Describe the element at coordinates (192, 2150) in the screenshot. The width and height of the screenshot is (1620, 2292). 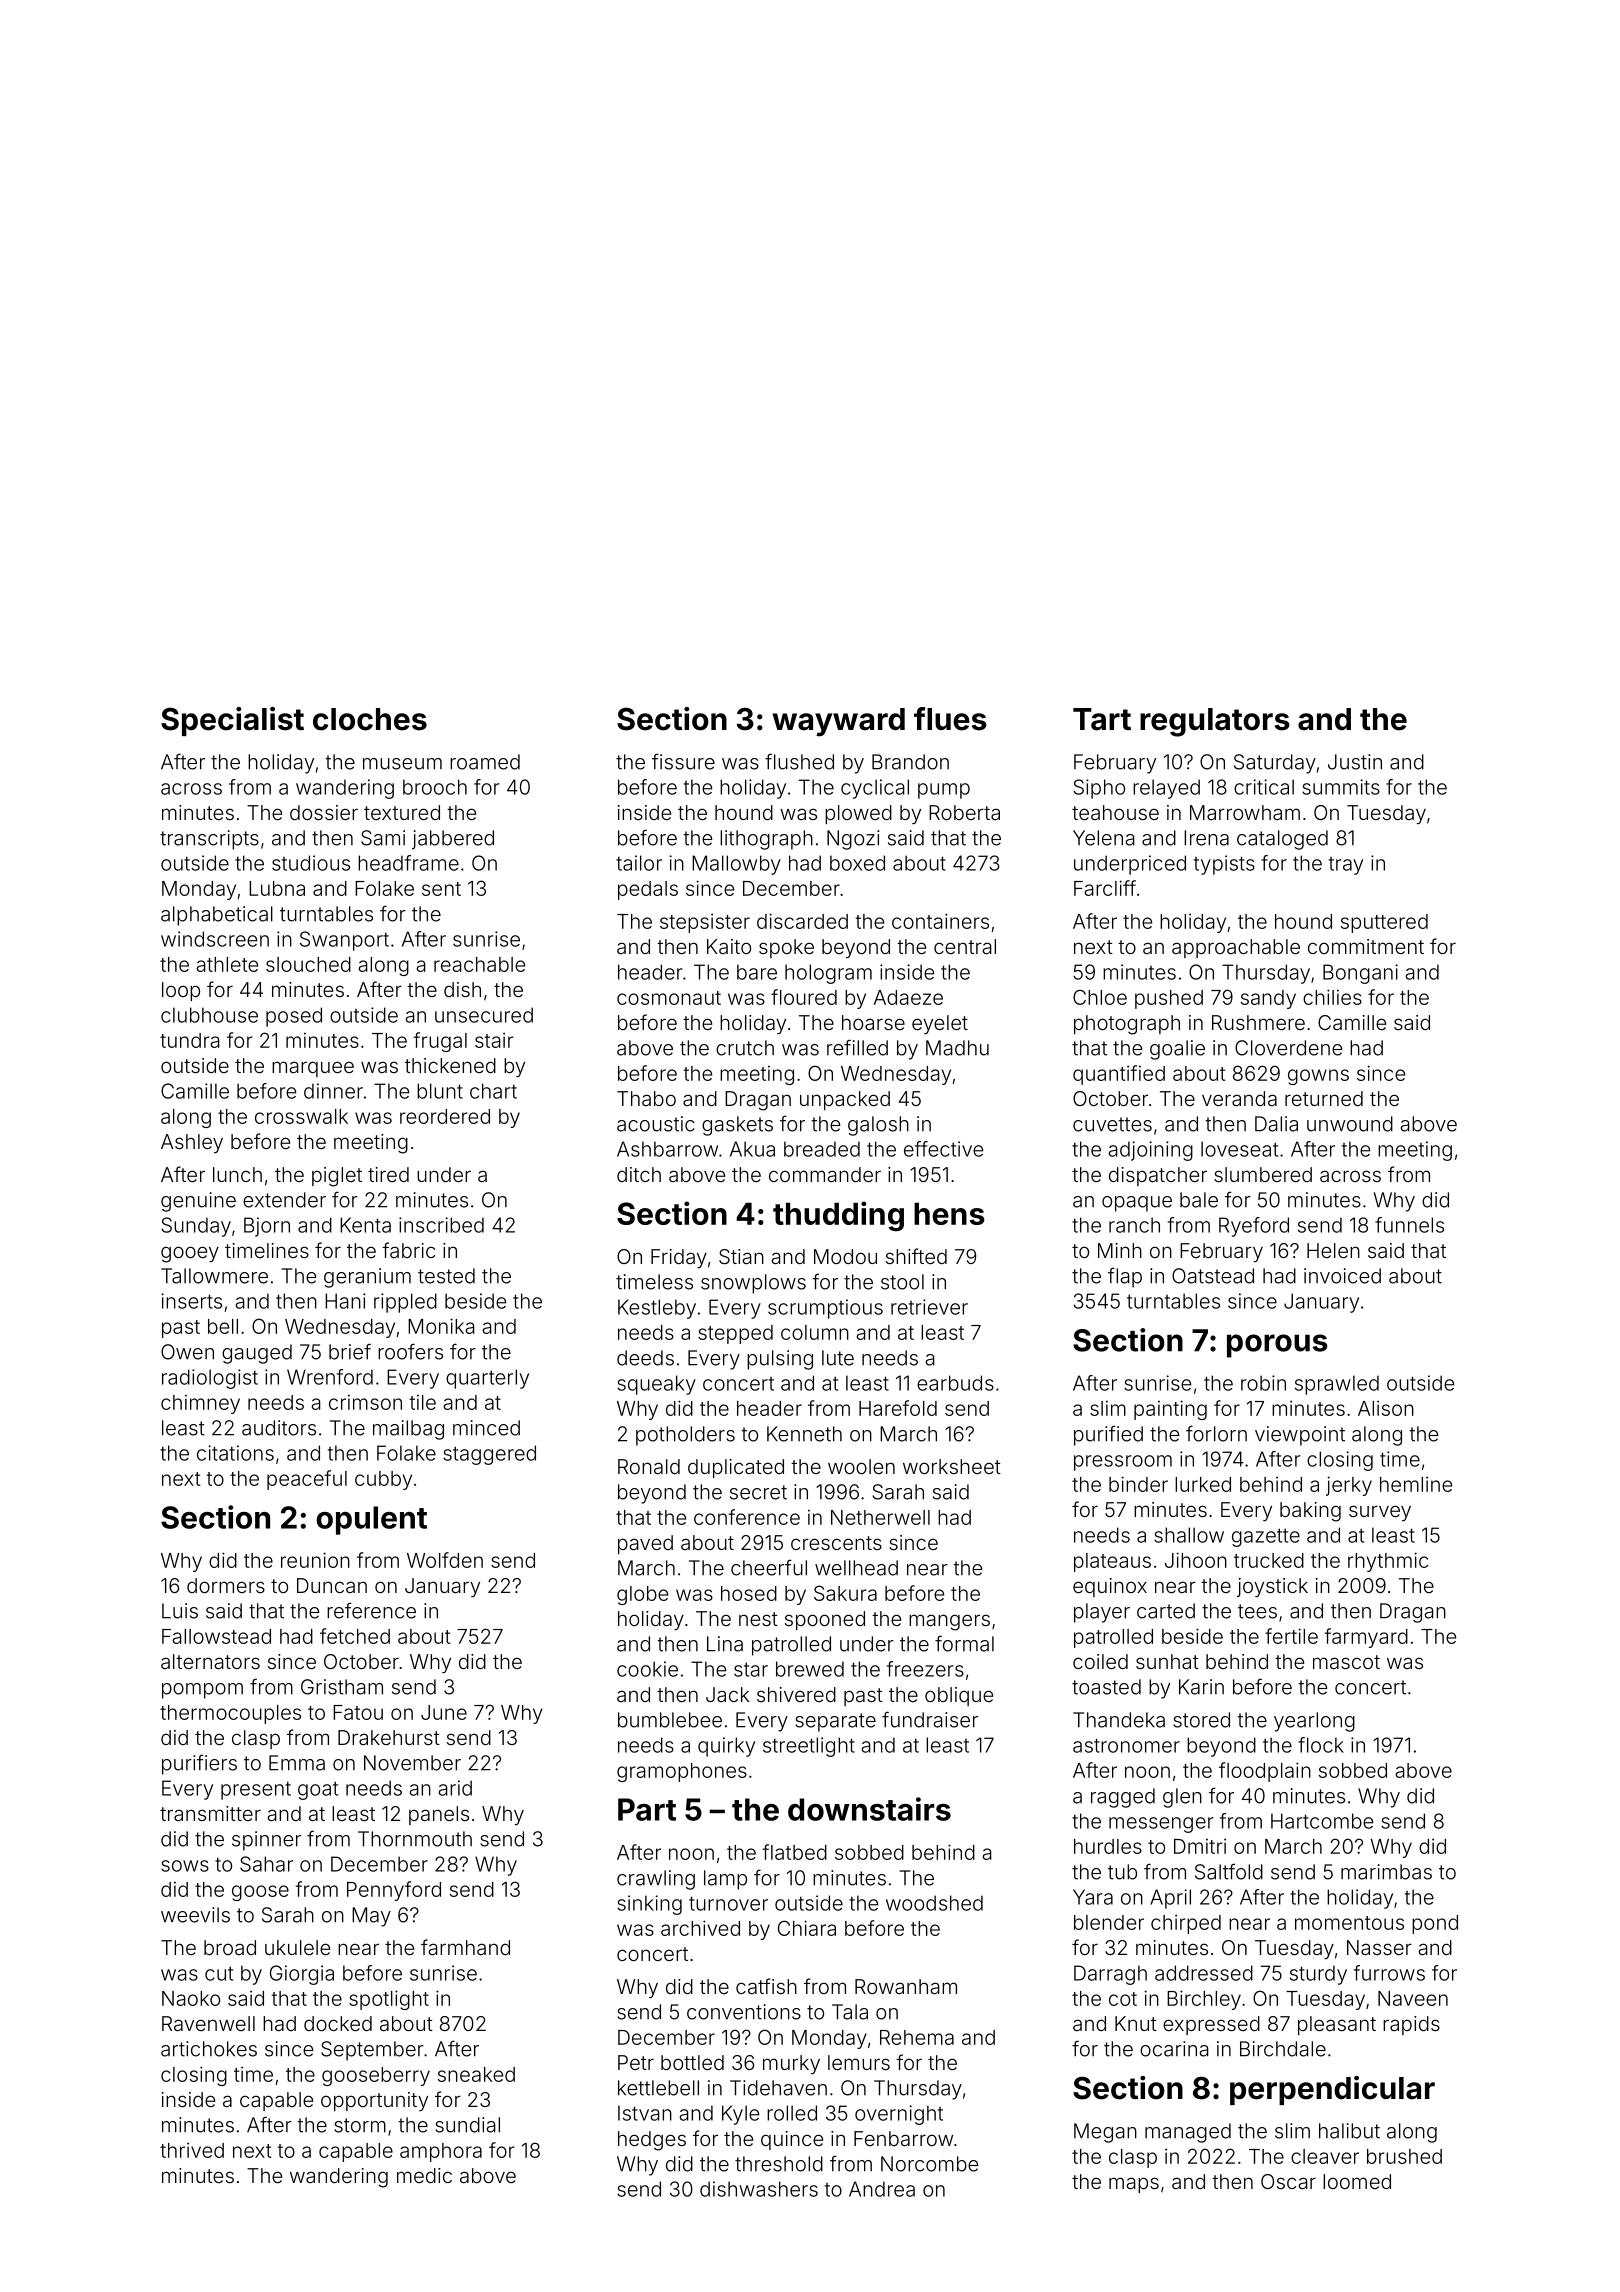
I see `thrived` at that location.
